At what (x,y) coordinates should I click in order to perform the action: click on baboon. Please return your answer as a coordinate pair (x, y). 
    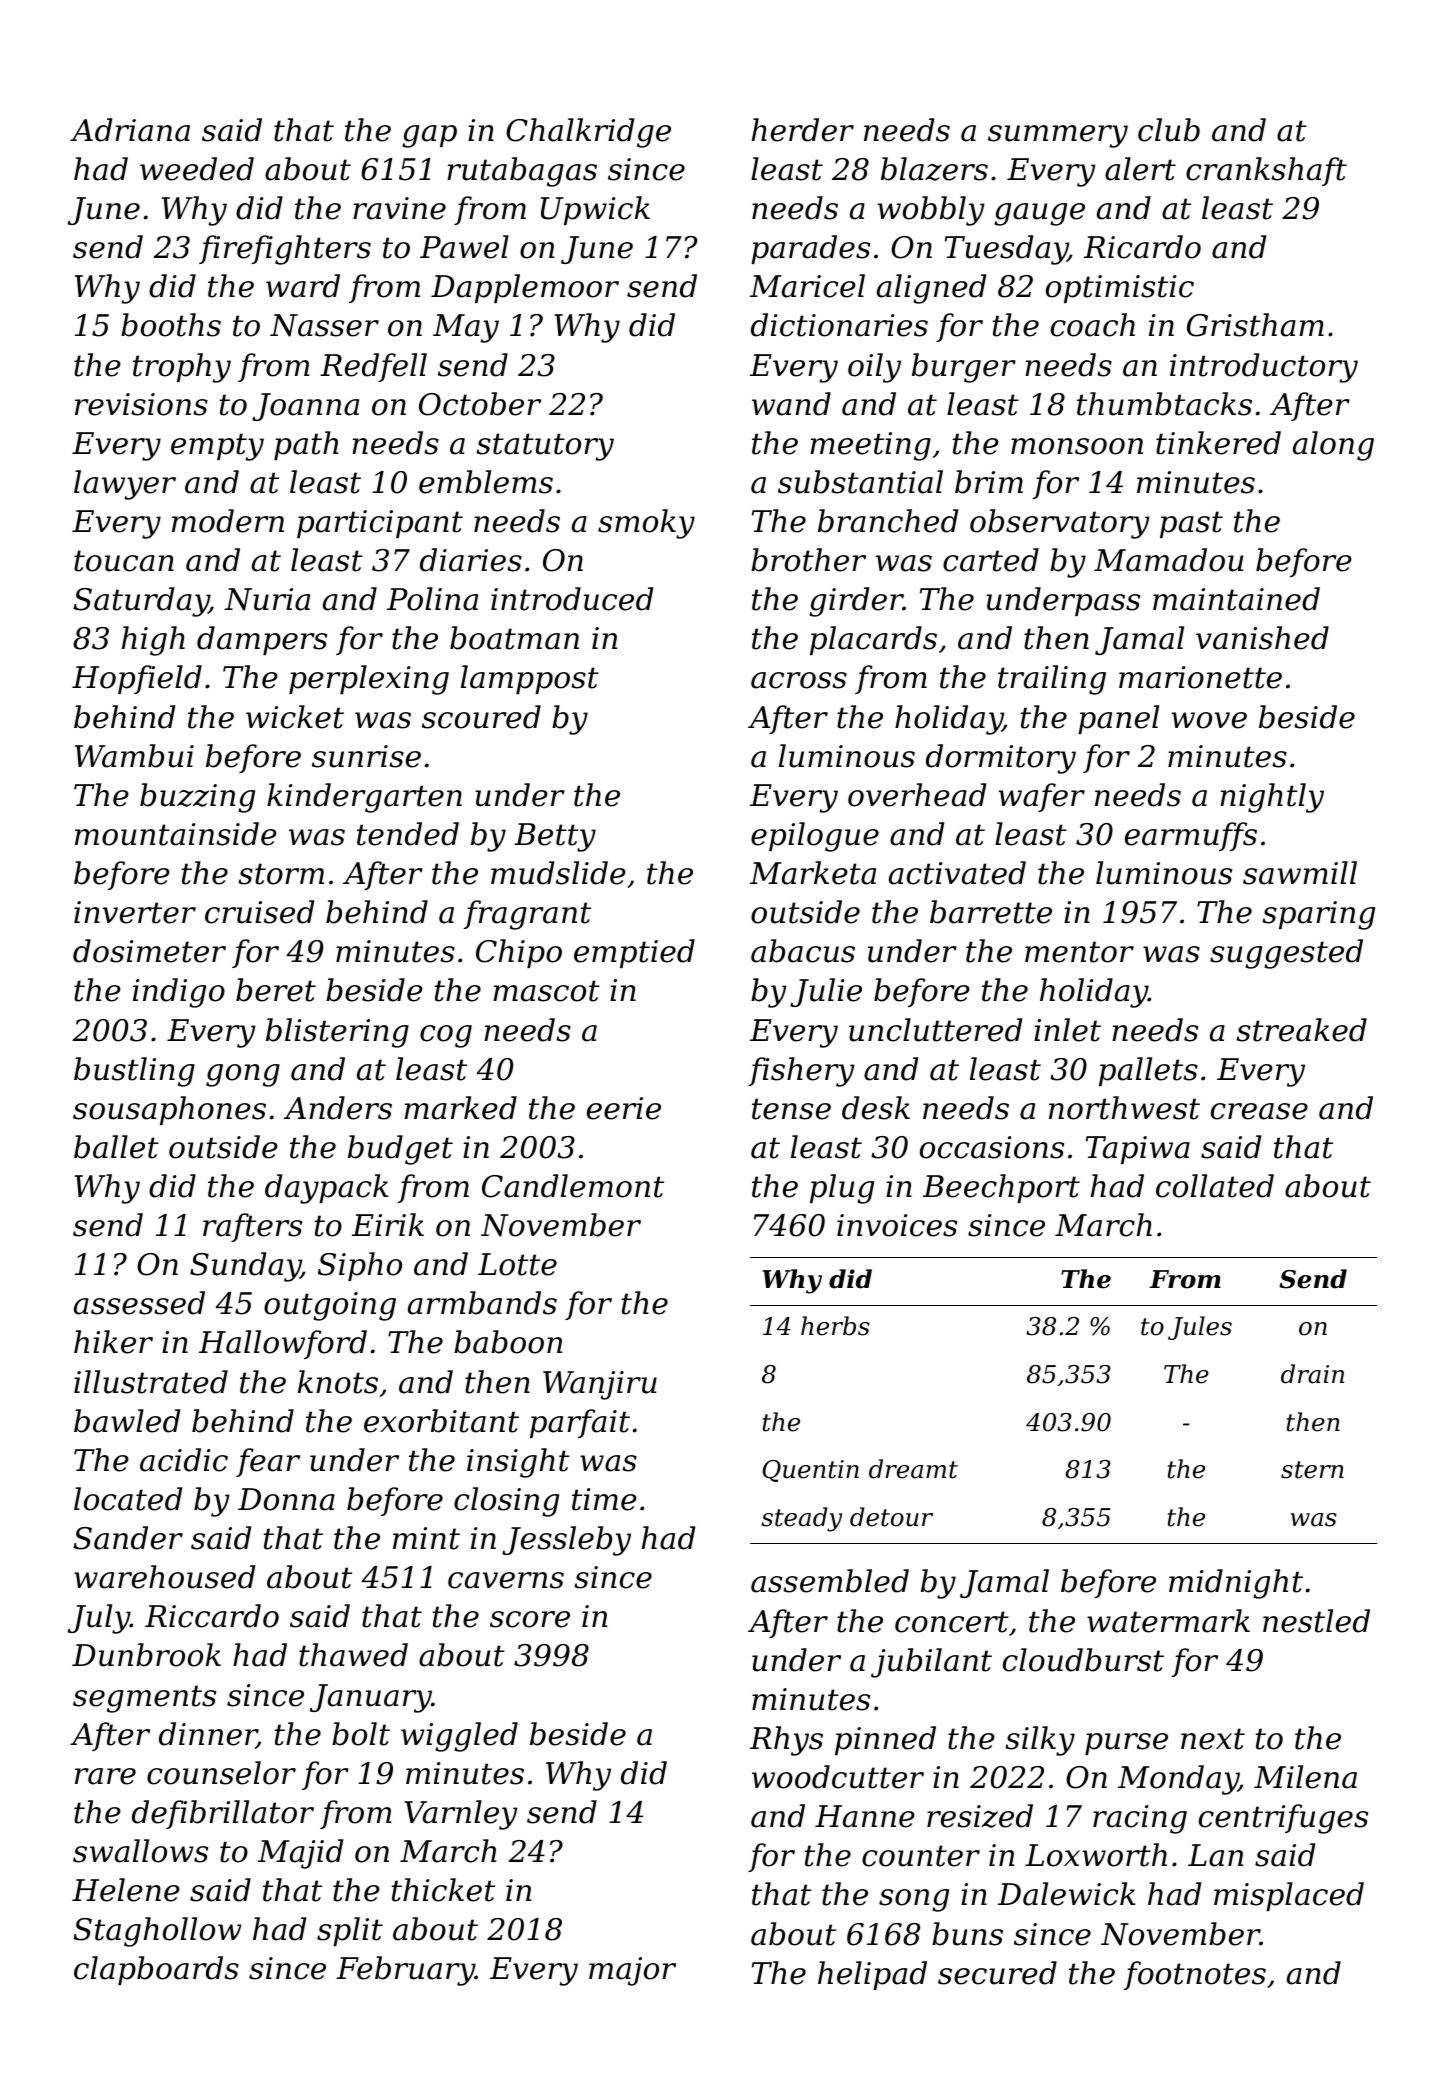
    Looking at the image, I should click on (508, 1342).
